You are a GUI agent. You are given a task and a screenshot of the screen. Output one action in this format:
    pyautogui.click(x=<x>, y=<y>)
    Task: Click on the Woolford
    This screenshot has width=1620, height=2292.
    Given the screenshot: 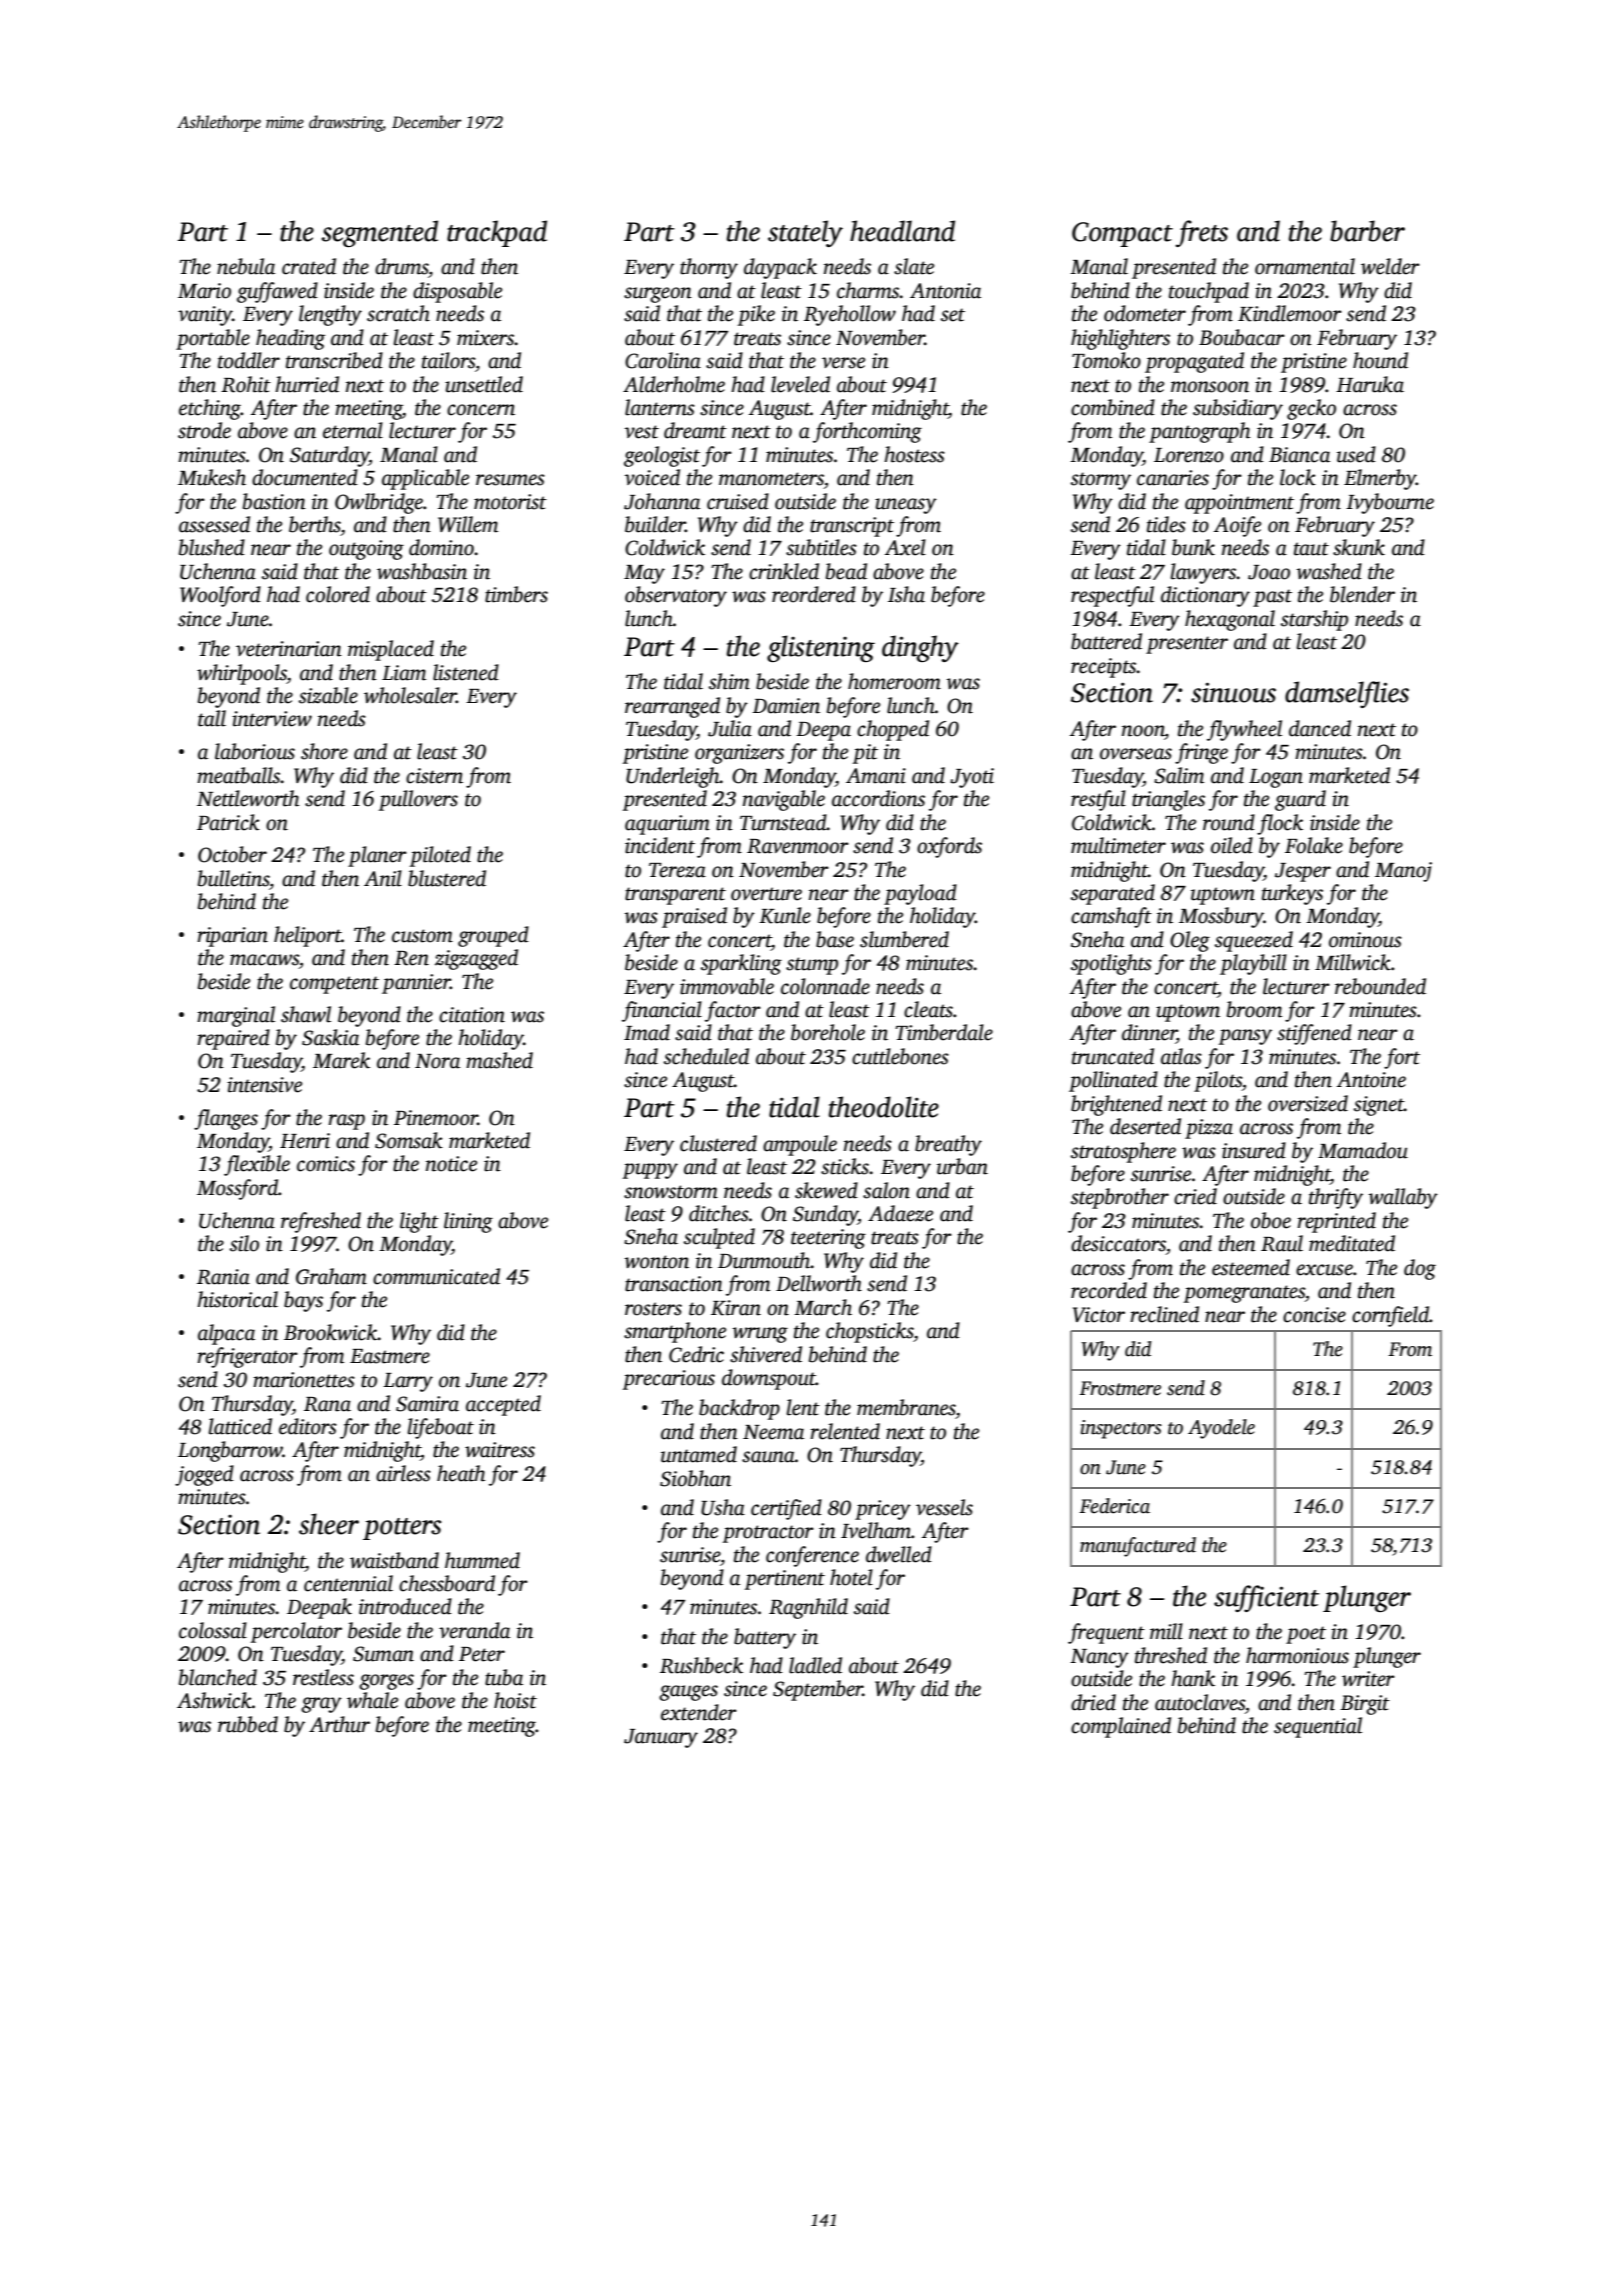 What is the action you would take?
    pyautogui.click(x=220, y=596)
